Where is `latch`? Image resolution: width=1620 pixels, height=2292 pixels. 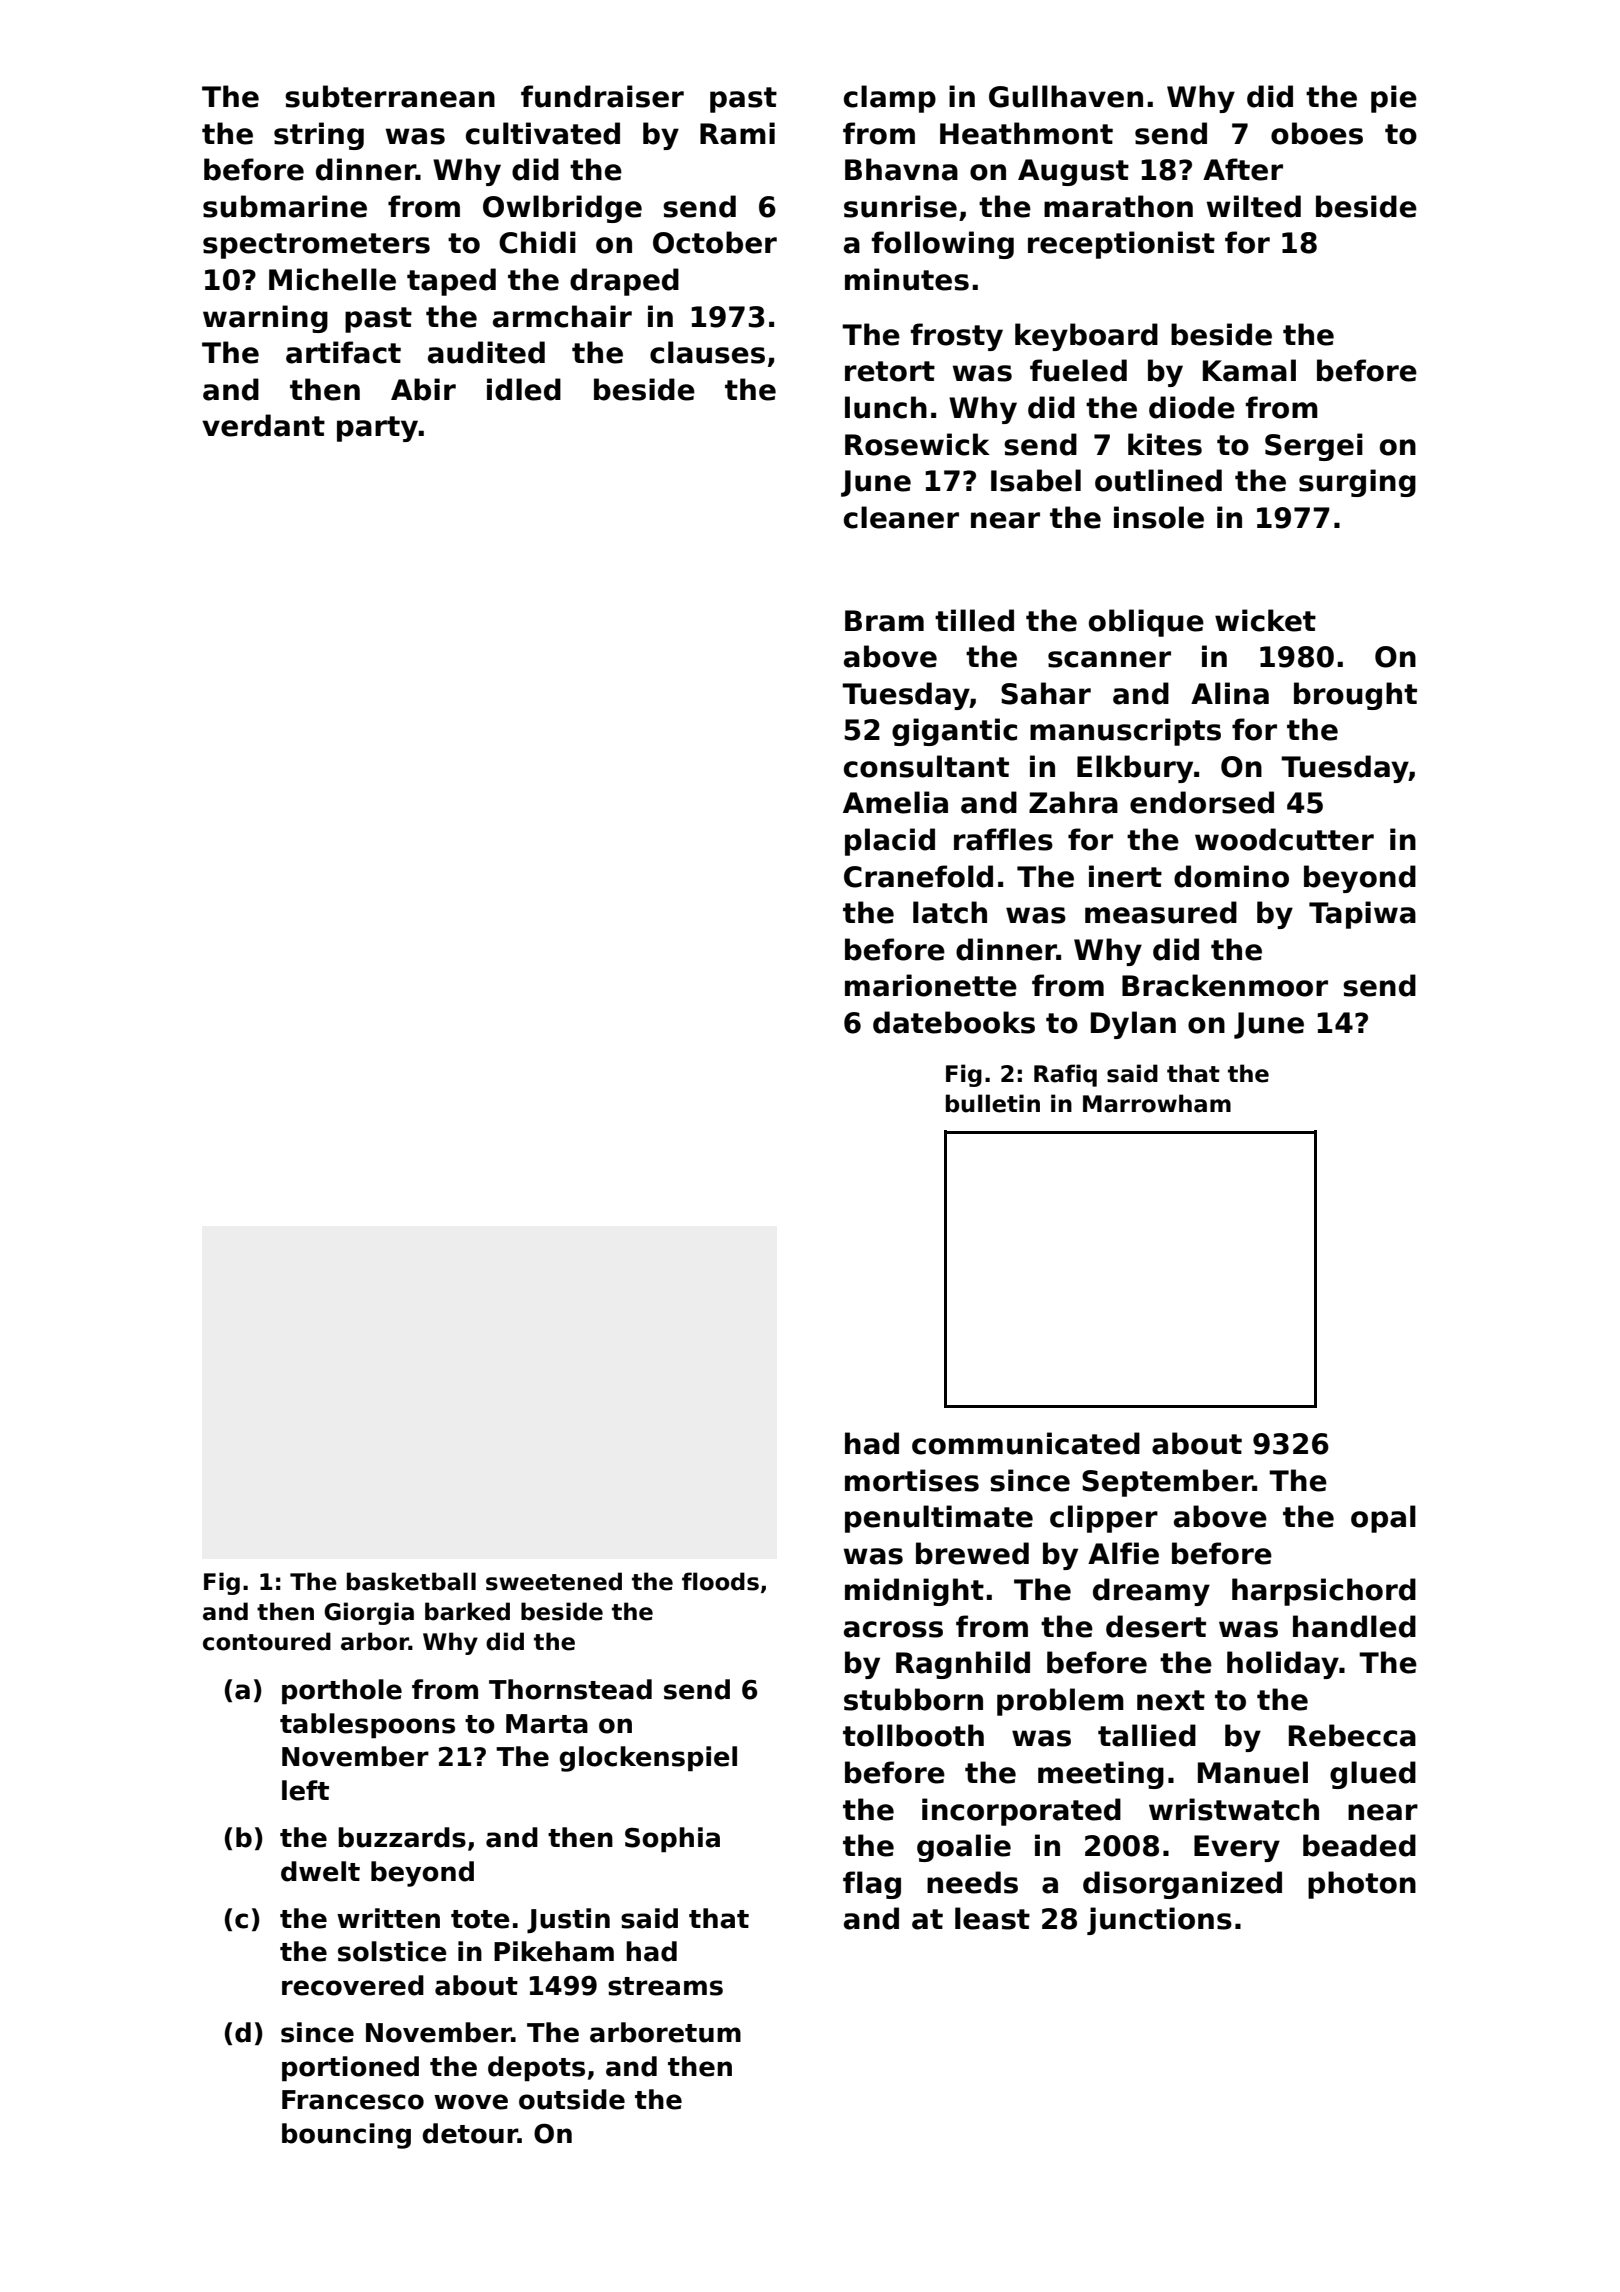 latch is located at coordinates (950, 912).
